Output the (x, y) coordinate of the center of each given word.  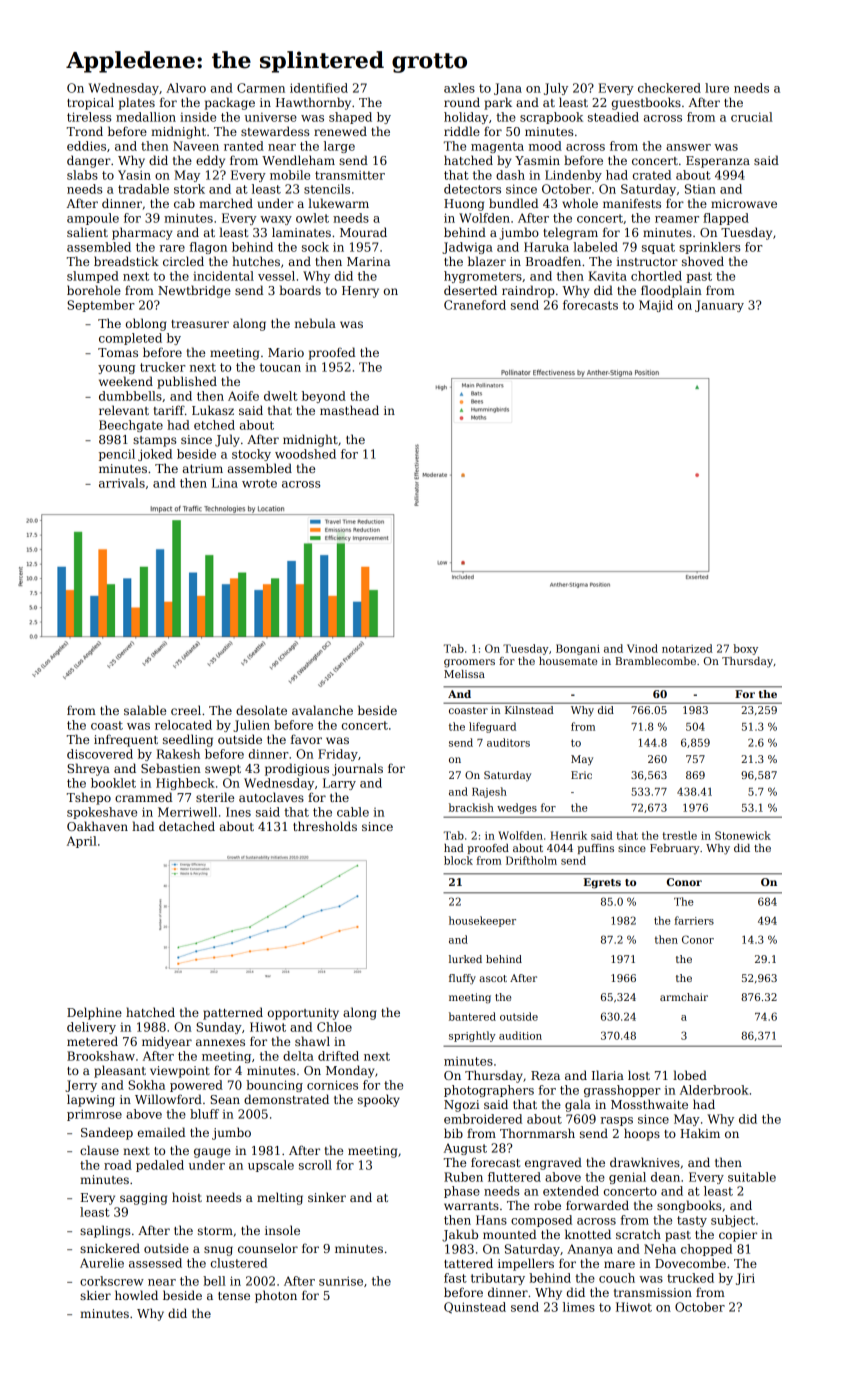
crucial (752, 117)
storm (215, 1231)
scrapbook (551, 118)
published (187, 382)
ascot (493, 978)
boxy (745, 649)
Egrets (602, 883)
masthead (349, 410)
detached (187, 826)
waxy (276, 220)
